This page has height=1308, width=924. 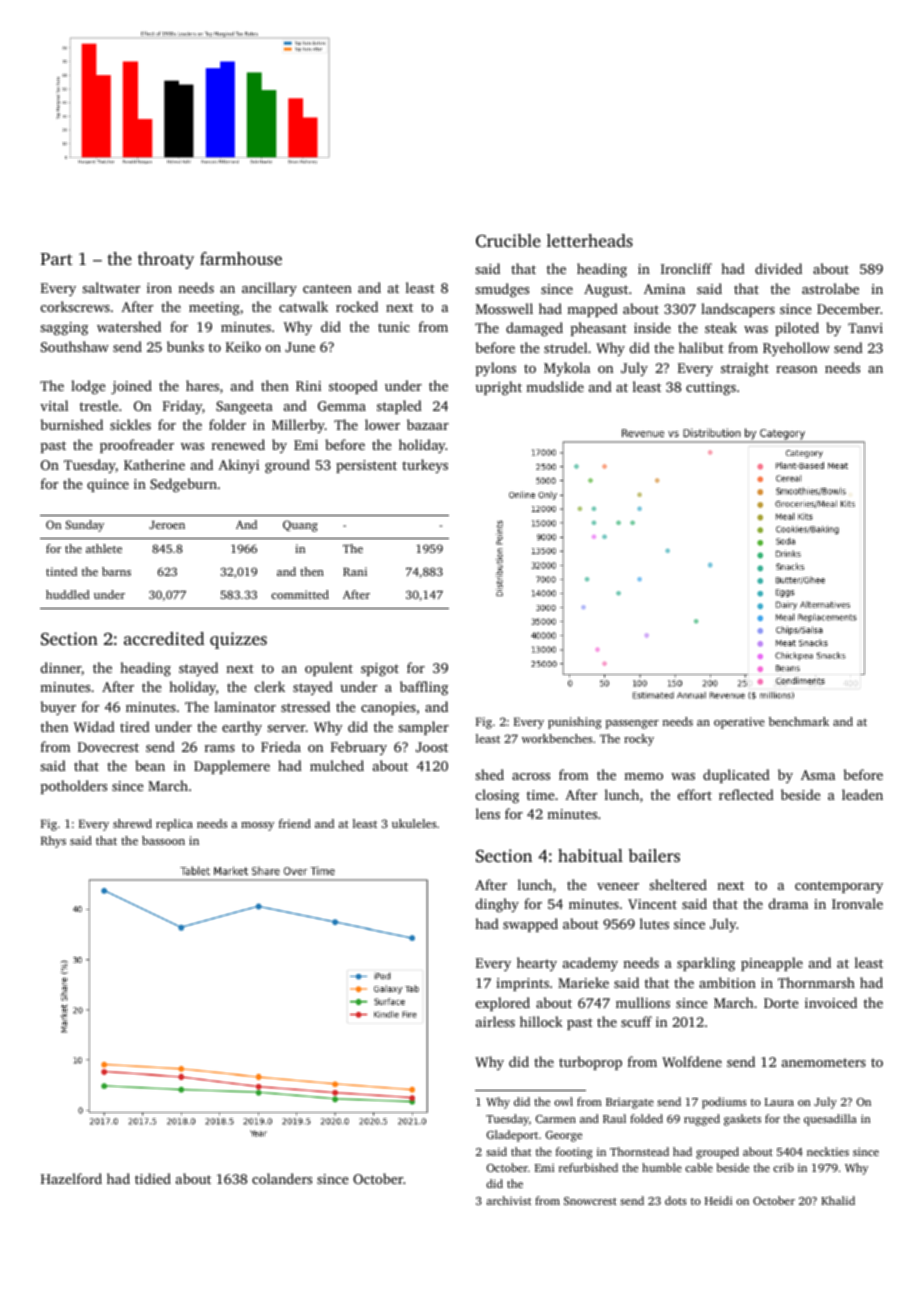 What do you see at coordinates (512, 1136) in the page?
I see `Gladeport` at bounding box center [512, 1136].
